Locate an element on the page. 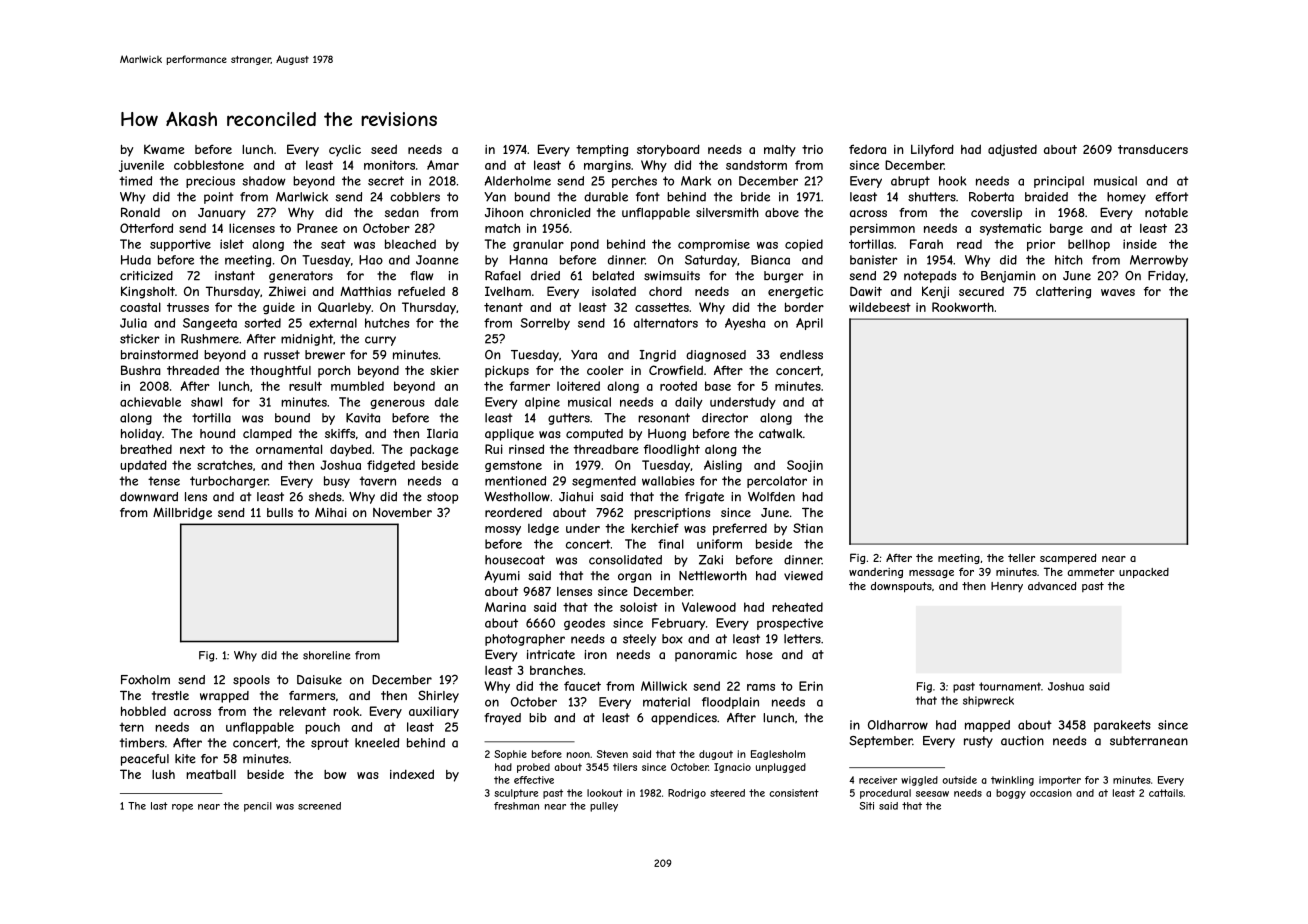 The image size is (1308, 924). cyclic is located at coordinates (345, 151).
